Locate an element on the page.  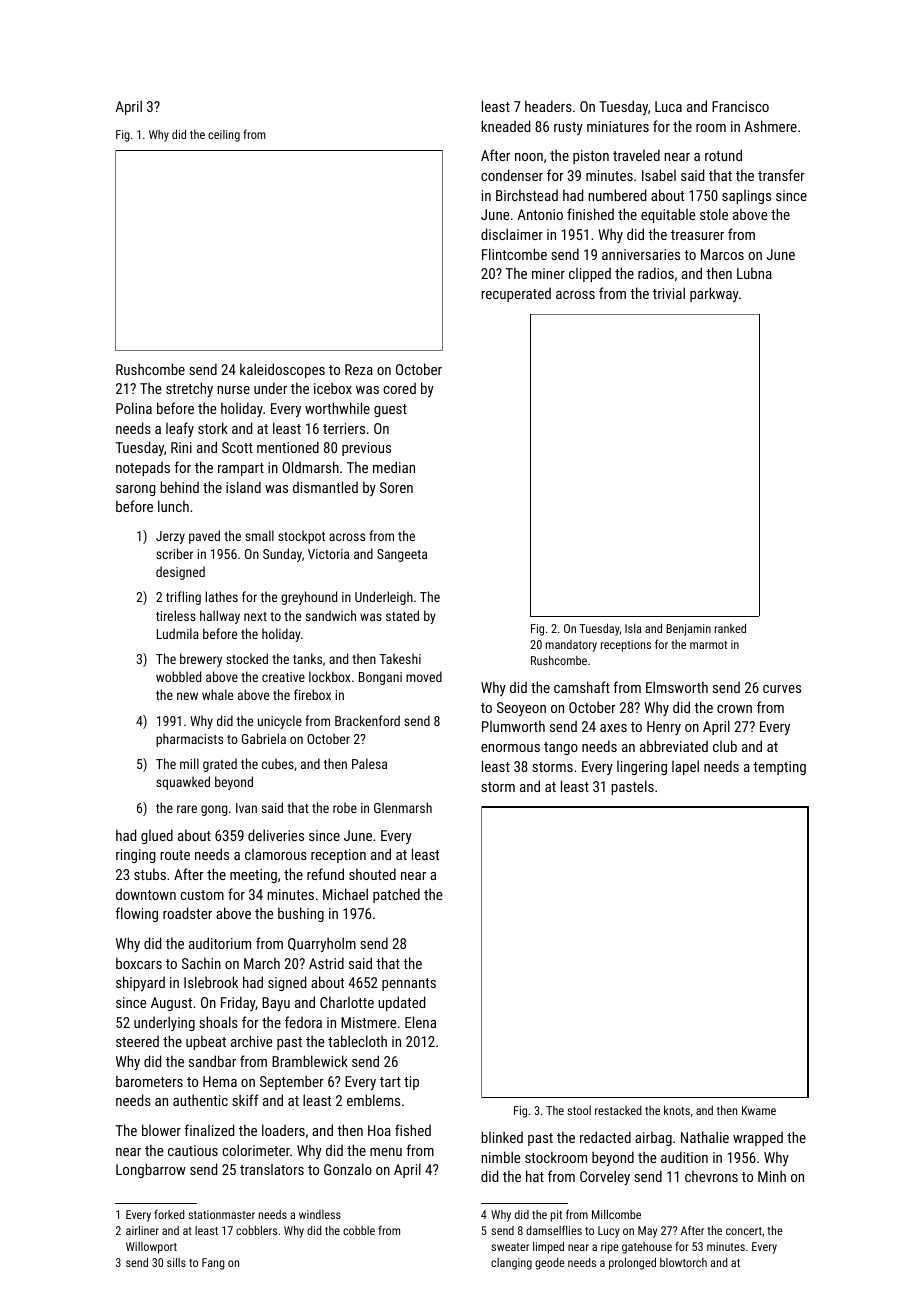
saplings is located at coordinates (746, 197).
